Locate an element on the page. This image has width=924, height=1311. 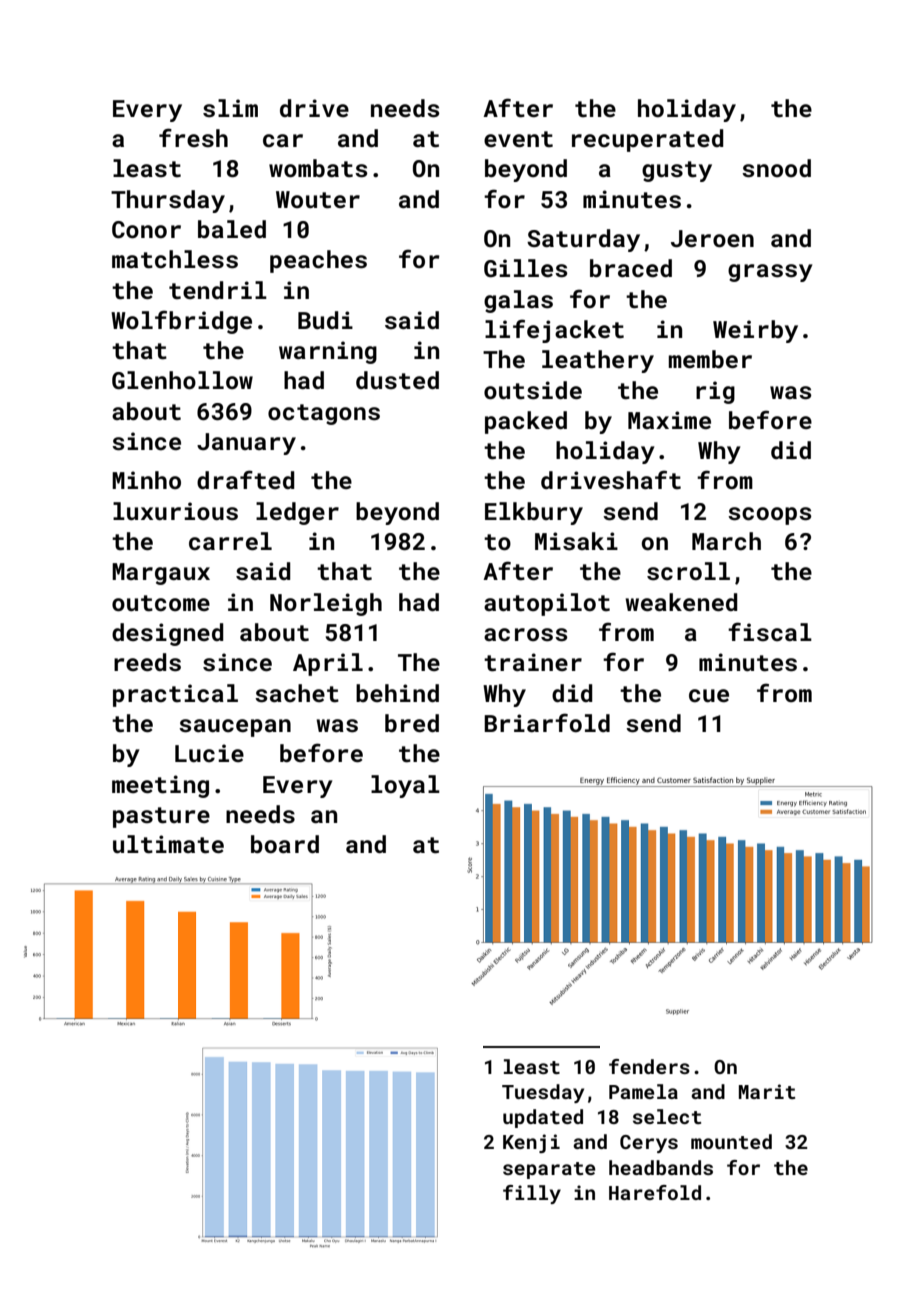
slim is located at coordinates (230, 108).
